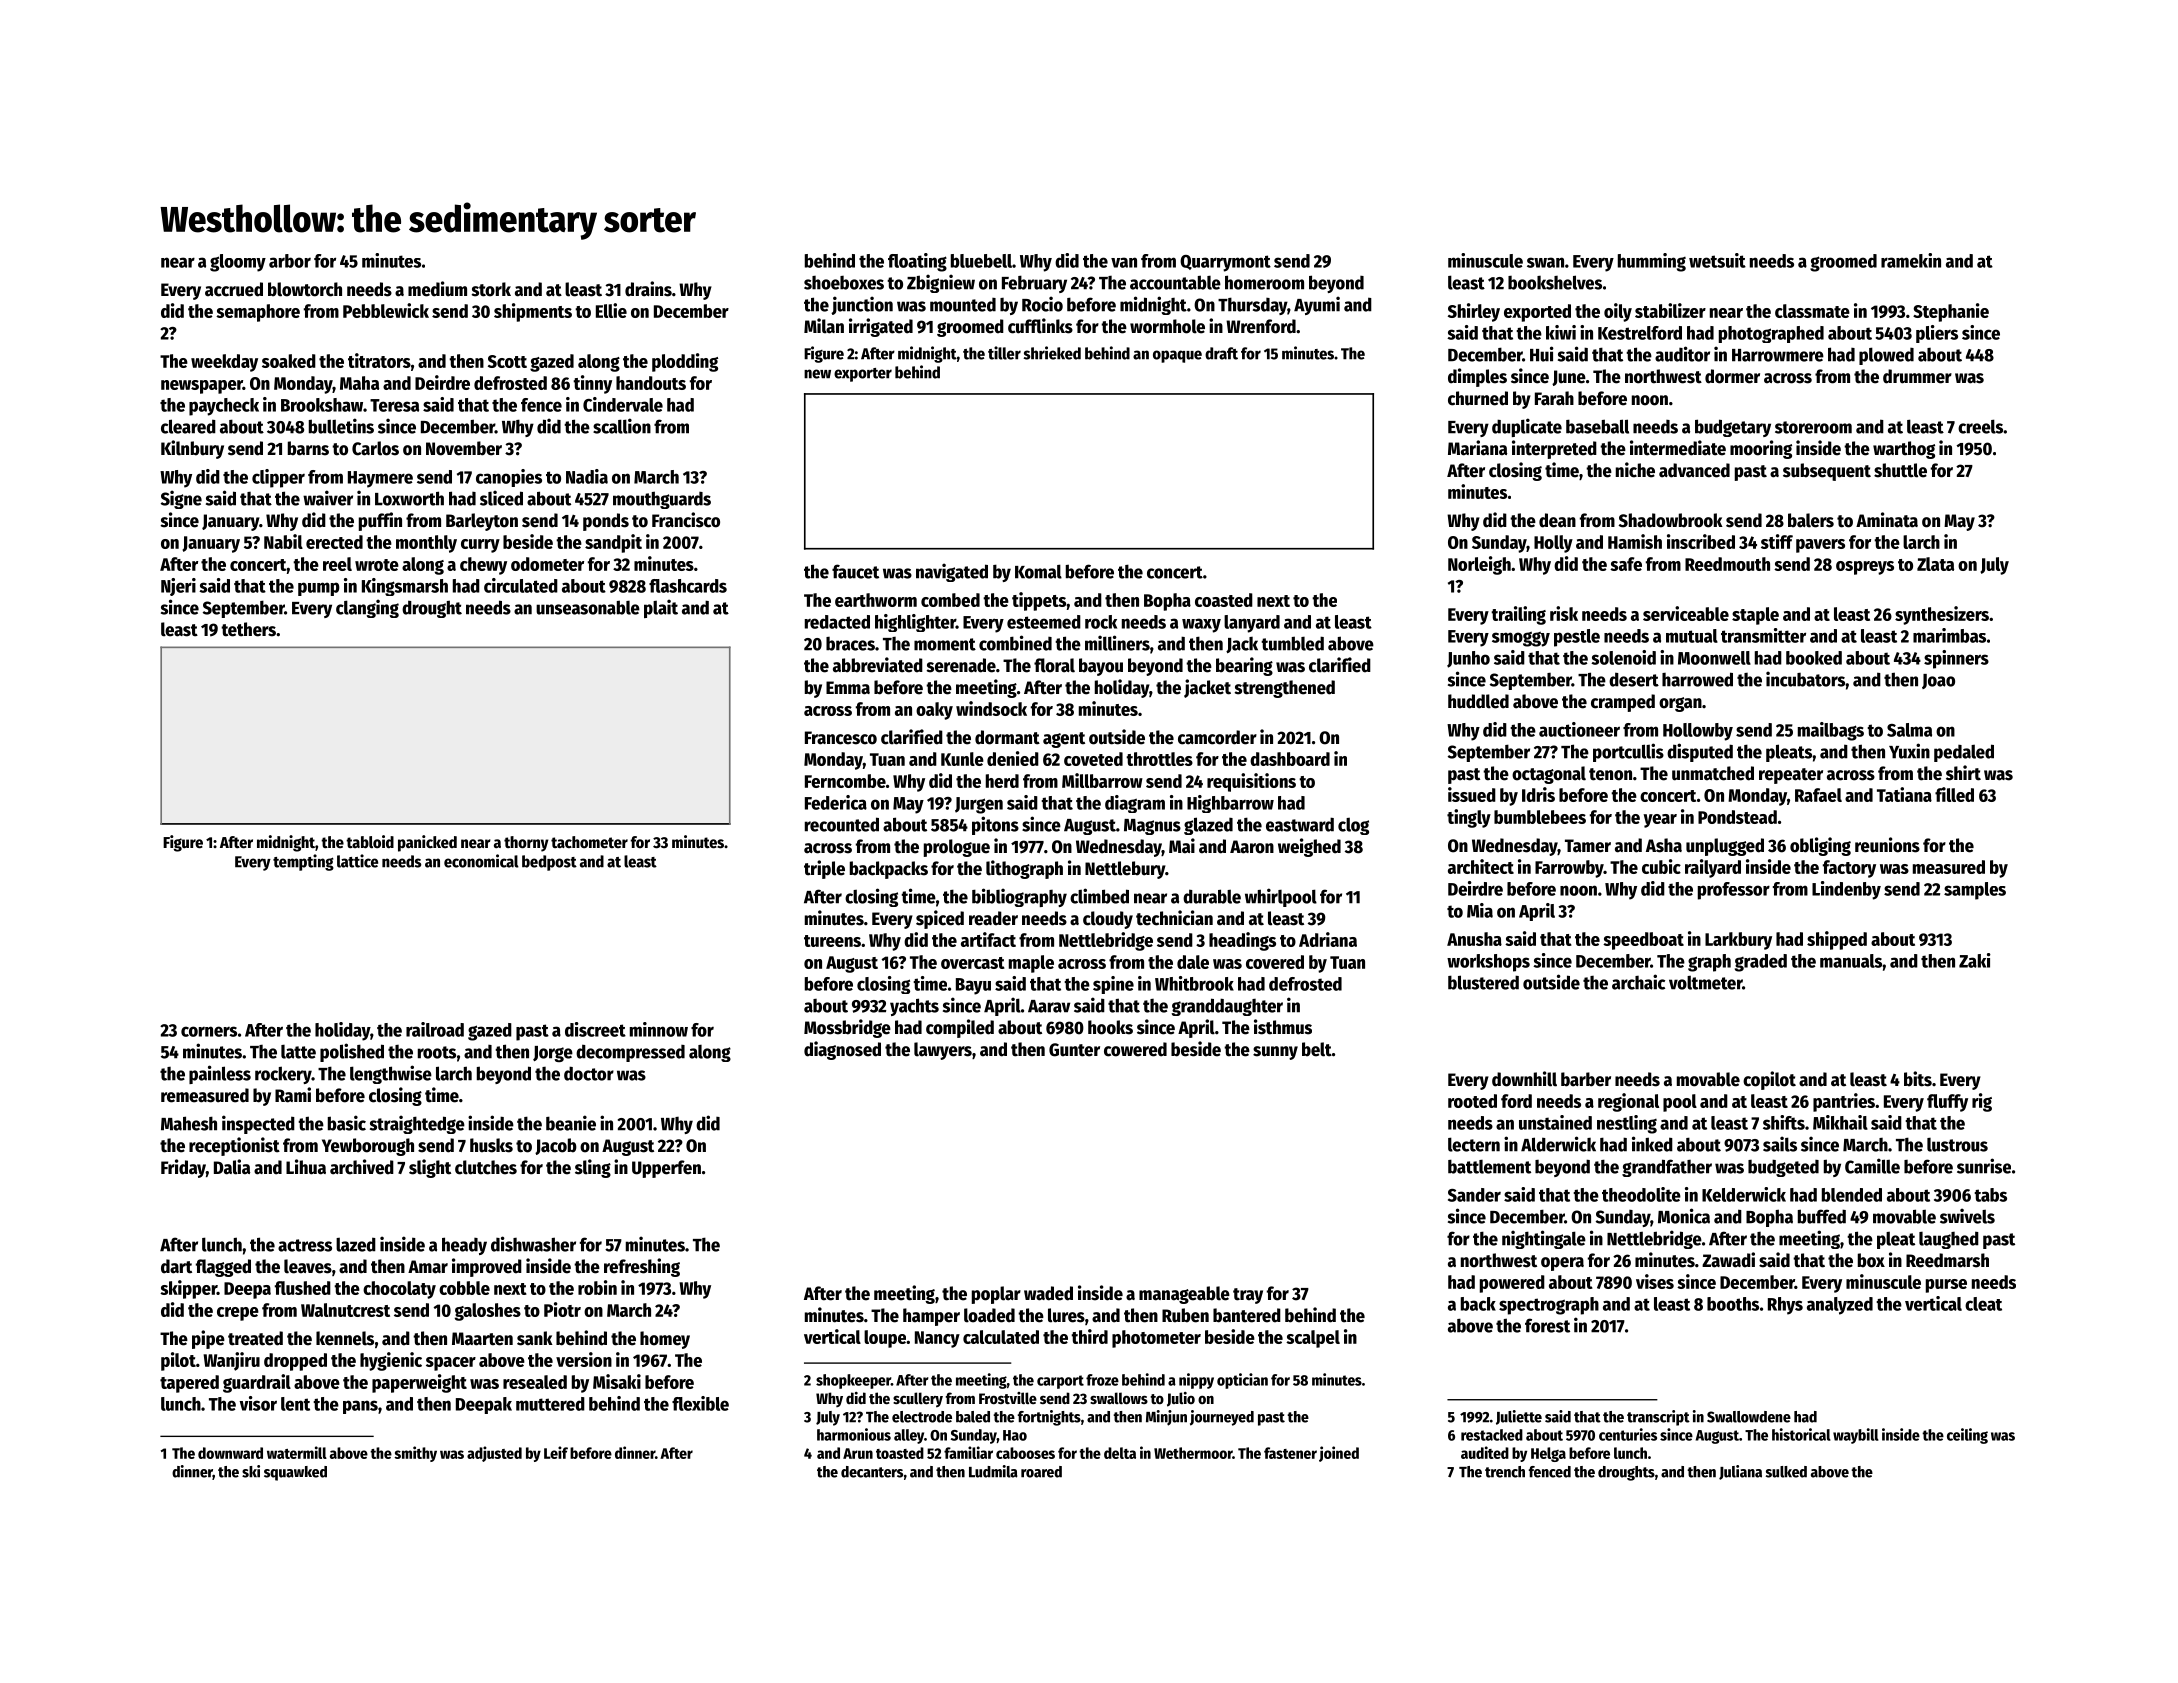  What do you see at coordinates (303, 862) in the screenshot?
I see `tempting` at bounding box center [303, 862].
